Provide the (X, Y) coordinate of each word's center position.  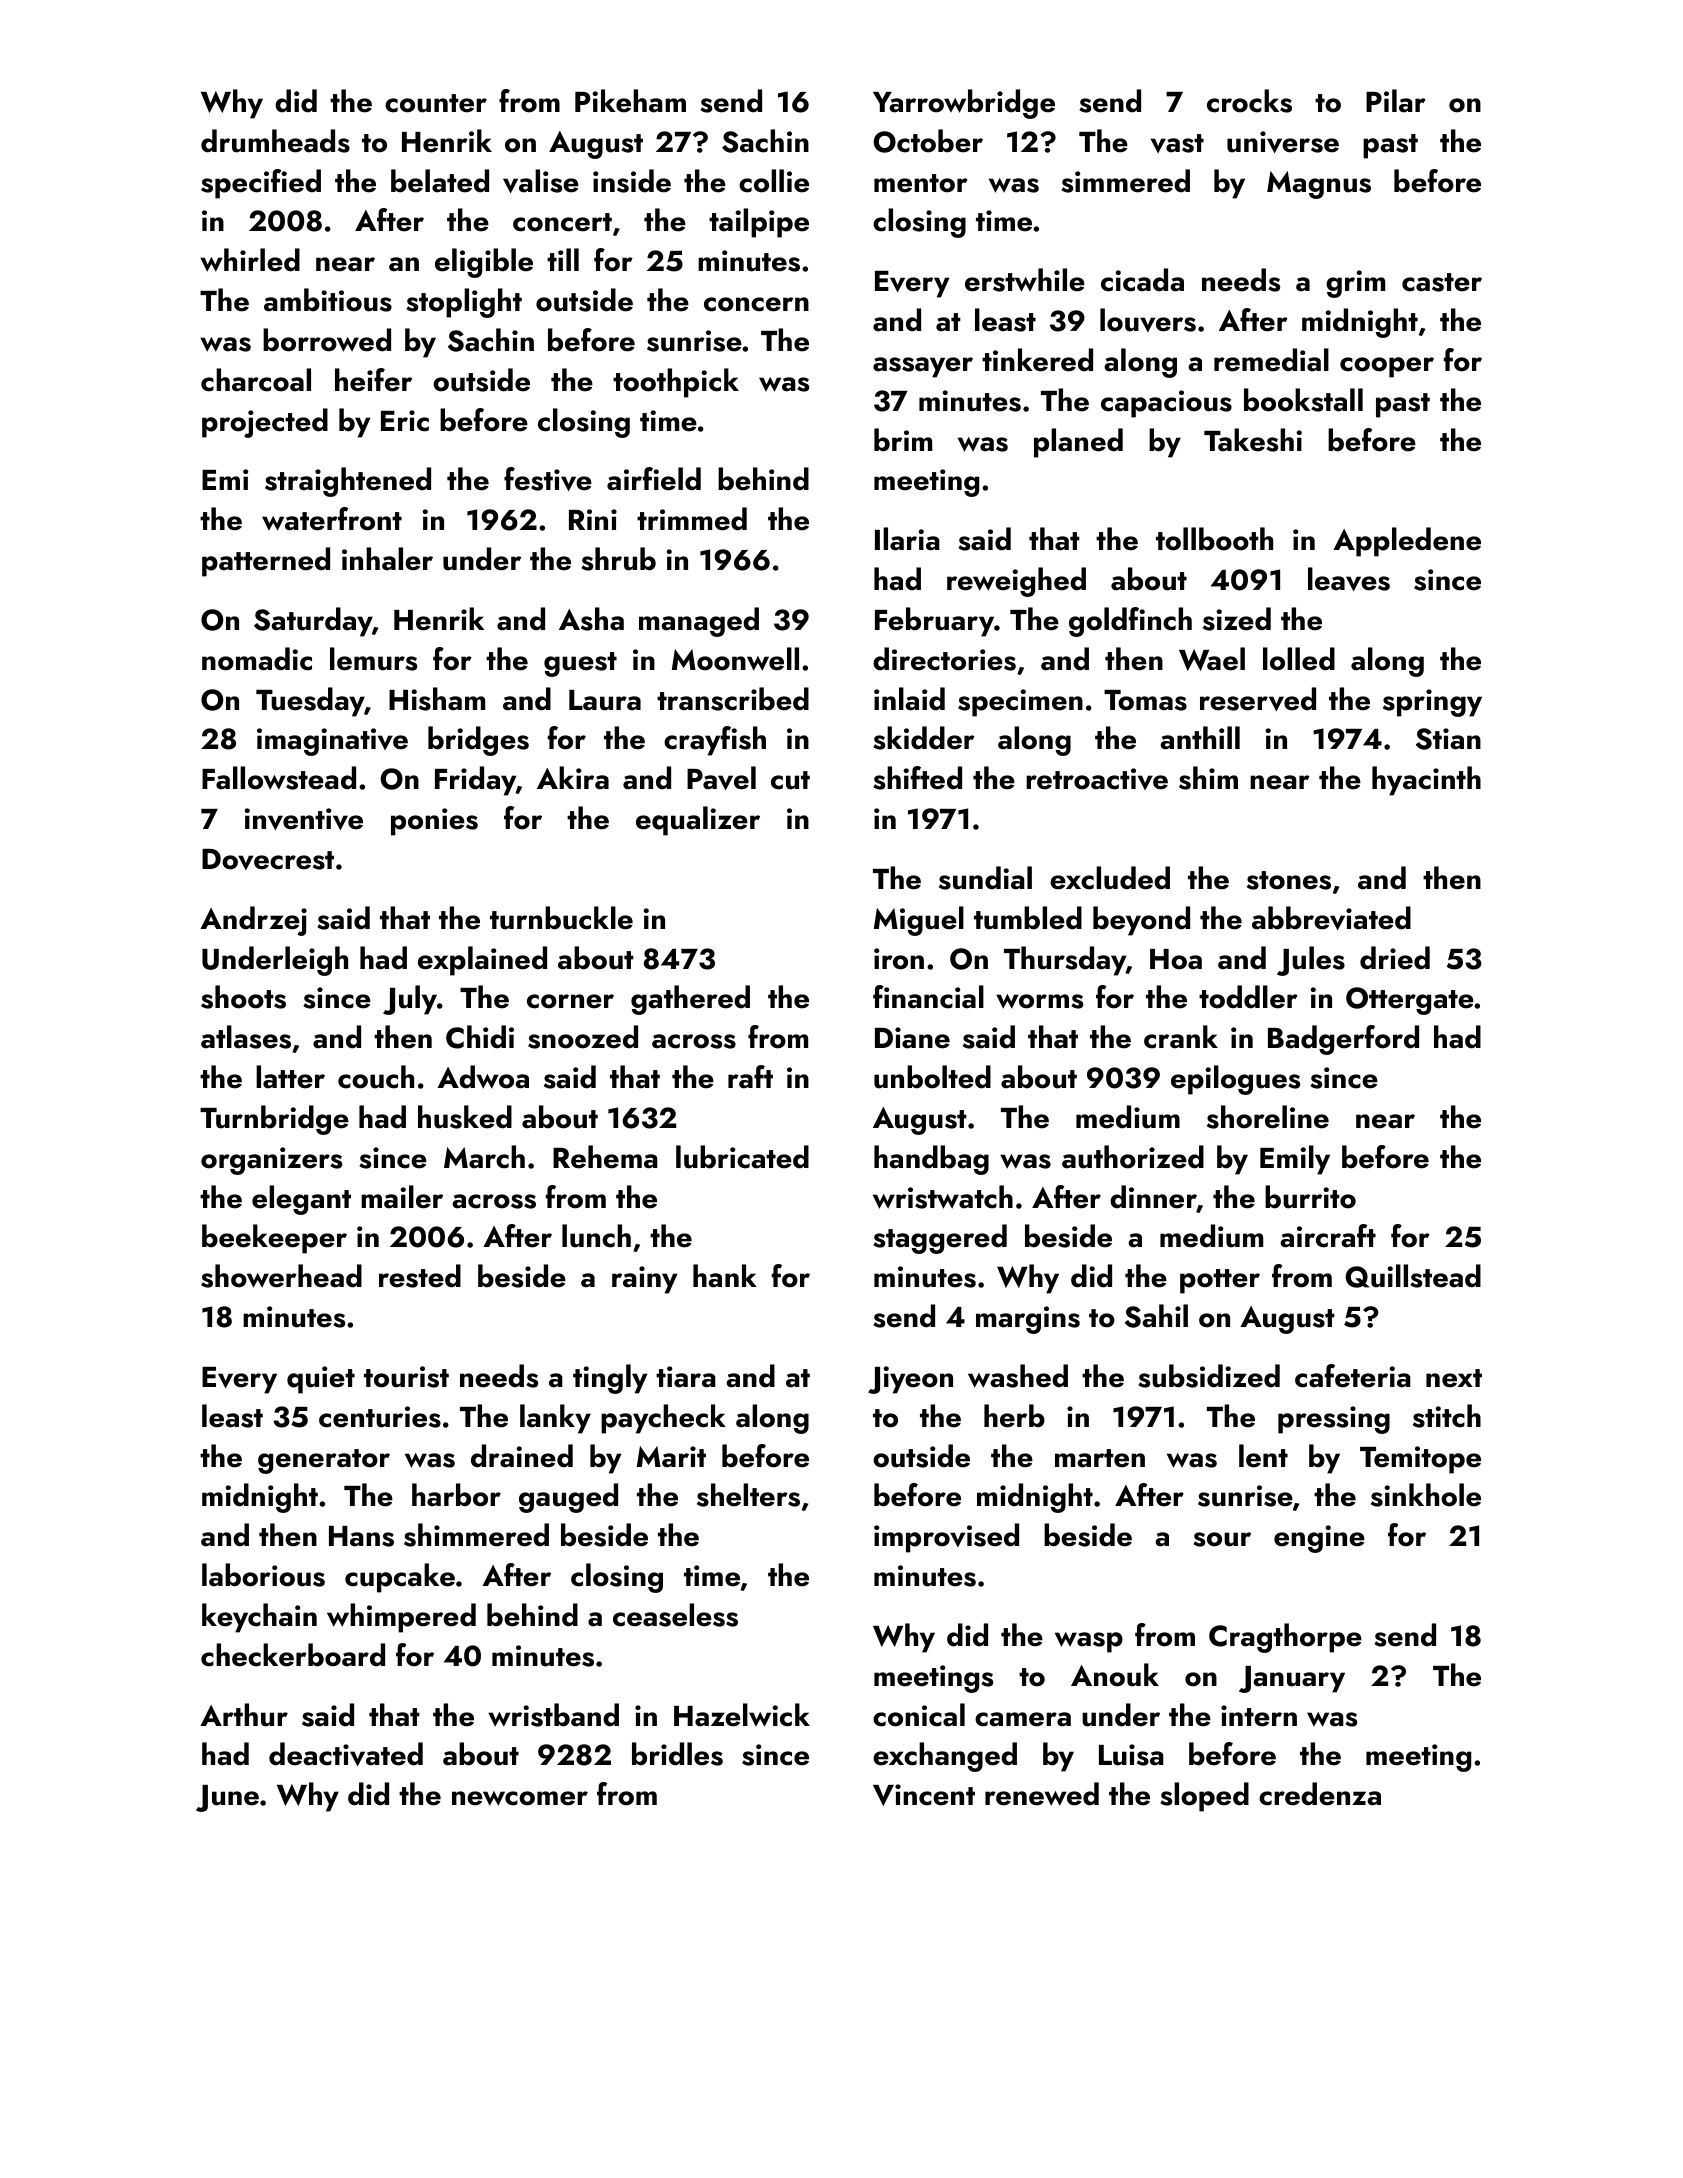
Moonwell (735, 659)
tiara (686, 1377)
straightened (348, 482)
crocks (1249, 101)
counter (436, 103)
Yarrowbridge (964, 104)
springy (1432, 703)
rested (420, 1276)
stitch (1447, 1416)
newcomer (520, 1798)
